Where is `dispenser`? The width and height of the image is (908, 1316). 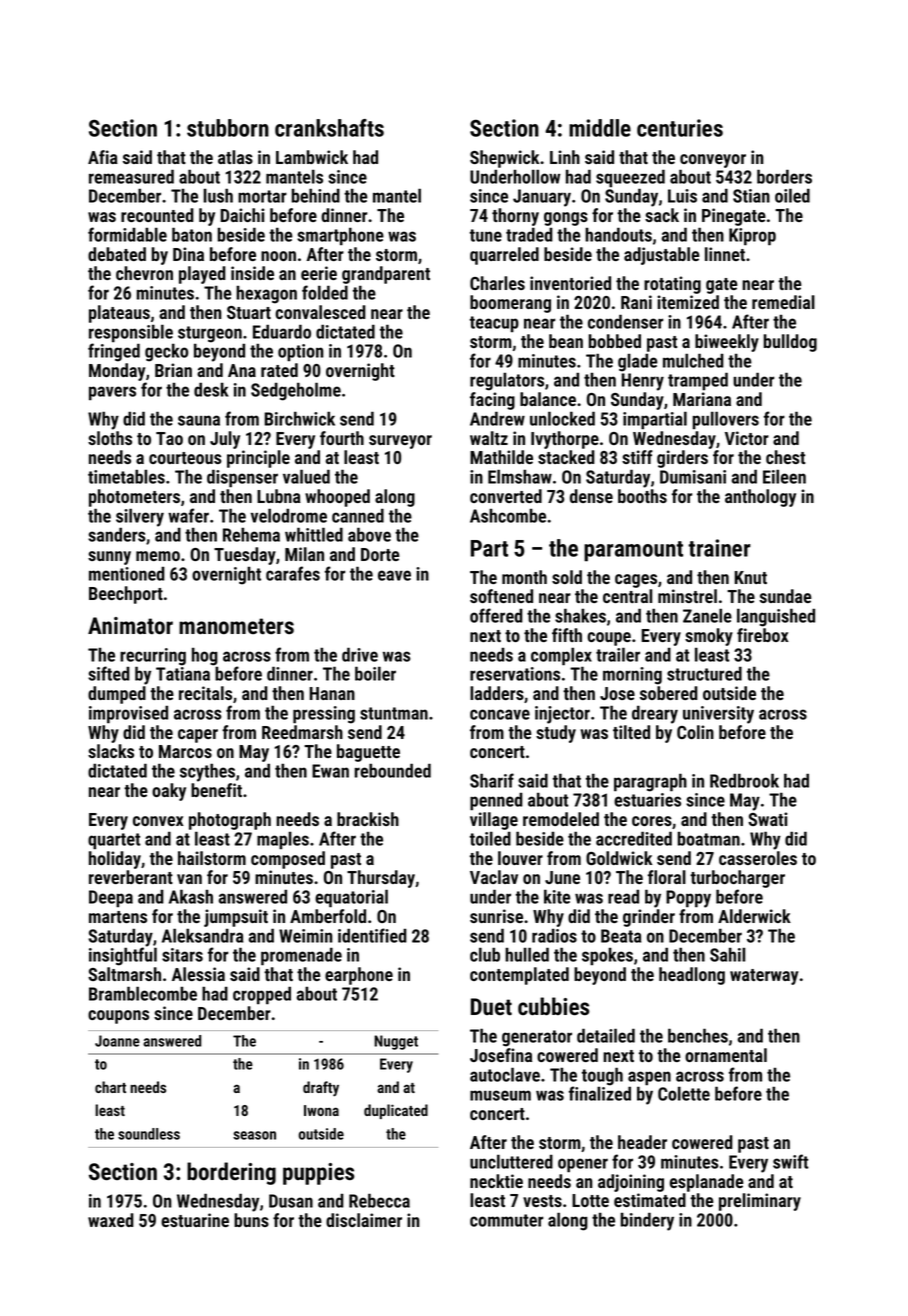
dispenser is located at coordinates (242, 478).
